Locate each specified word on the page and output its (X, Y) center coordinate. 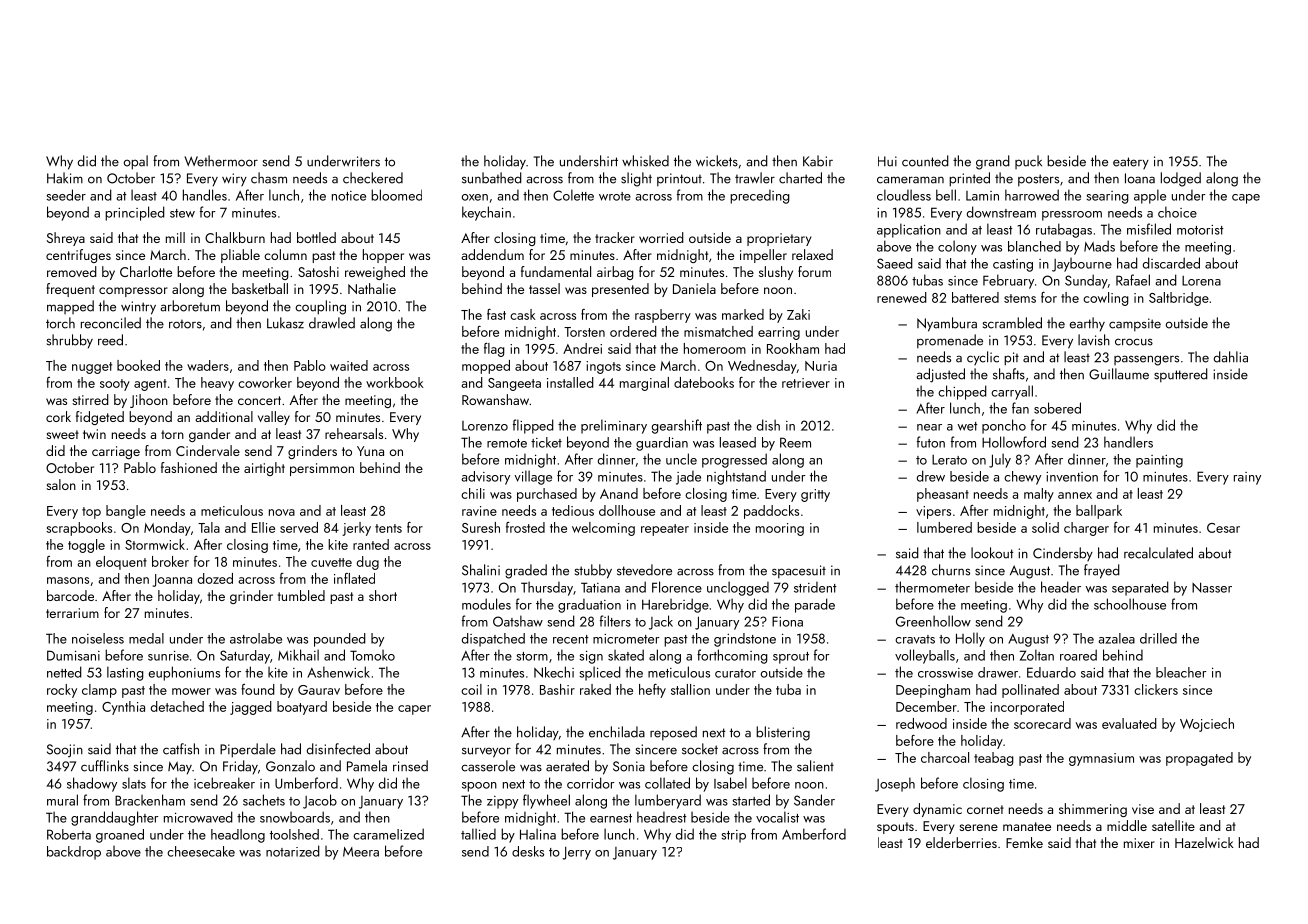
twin (94, 434)
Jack (661, 622)
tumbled (301, 595)
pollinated (1030, 691)
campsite (1135, 325)
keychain (486, 213)
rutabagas (1064, 230)
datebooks (704, 382)
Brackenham (150, 800)
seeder (66, 195)
